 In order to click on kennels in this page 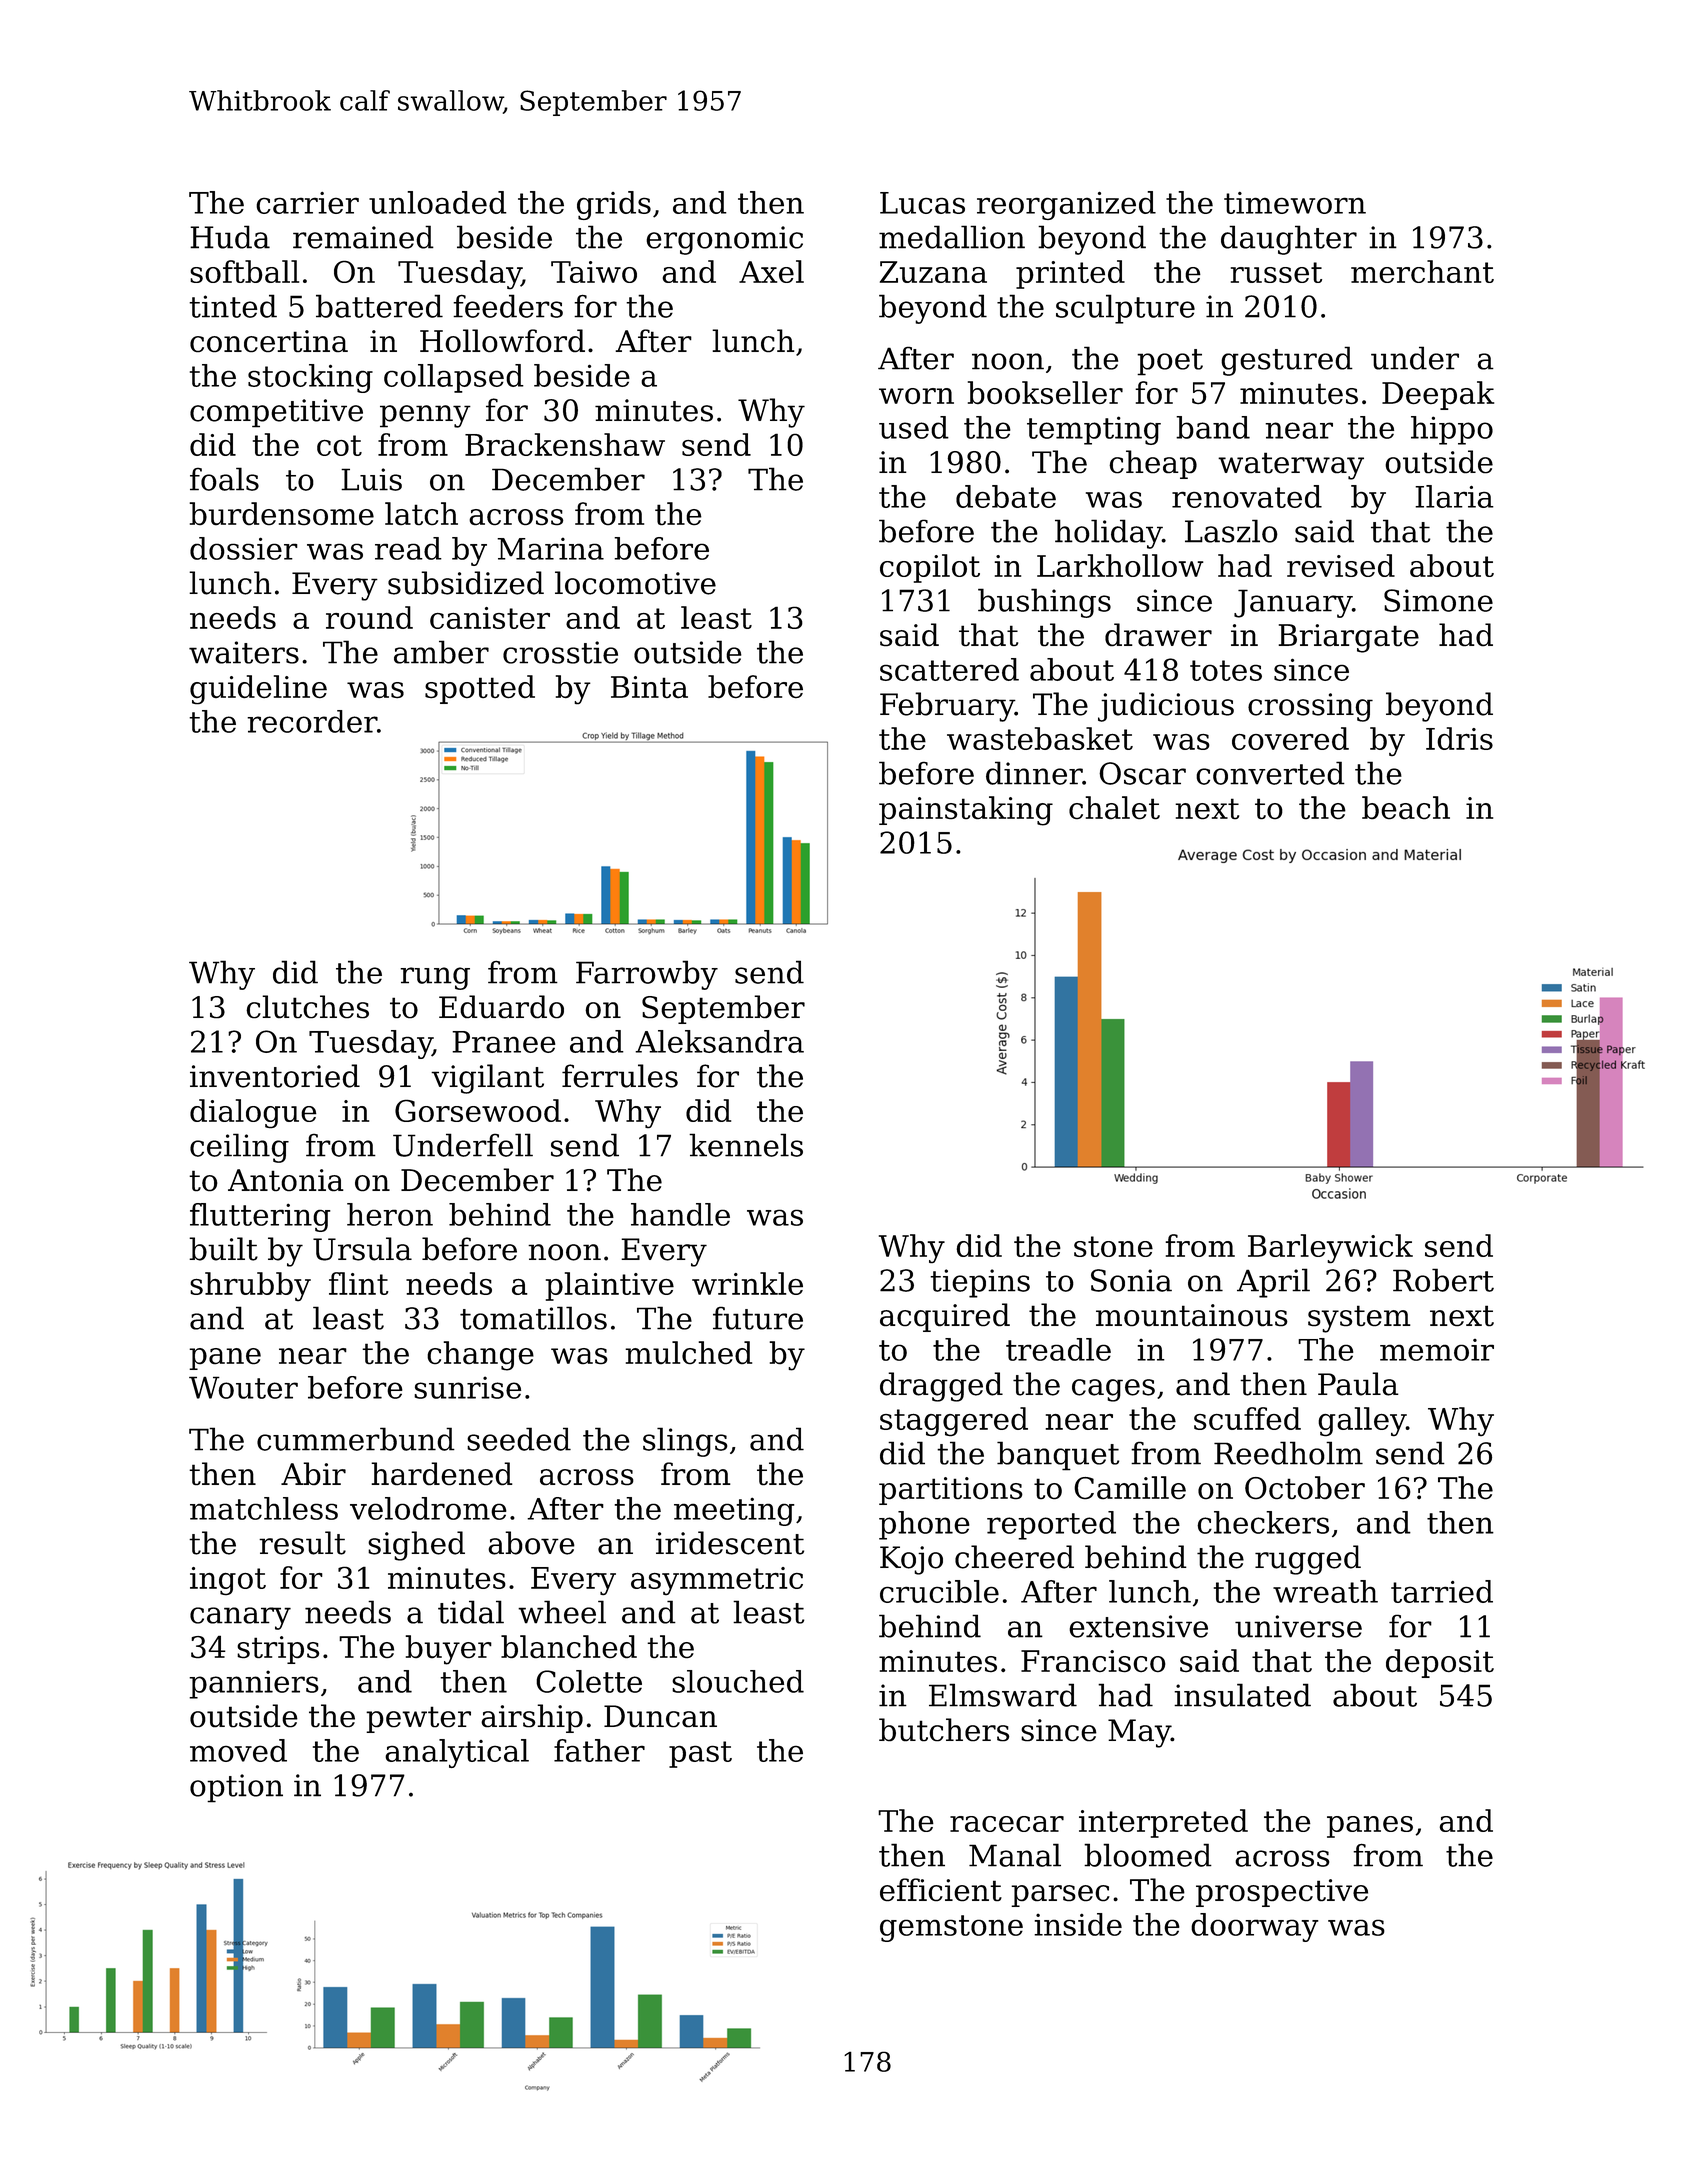, I will do `click(746, 1145)`.
